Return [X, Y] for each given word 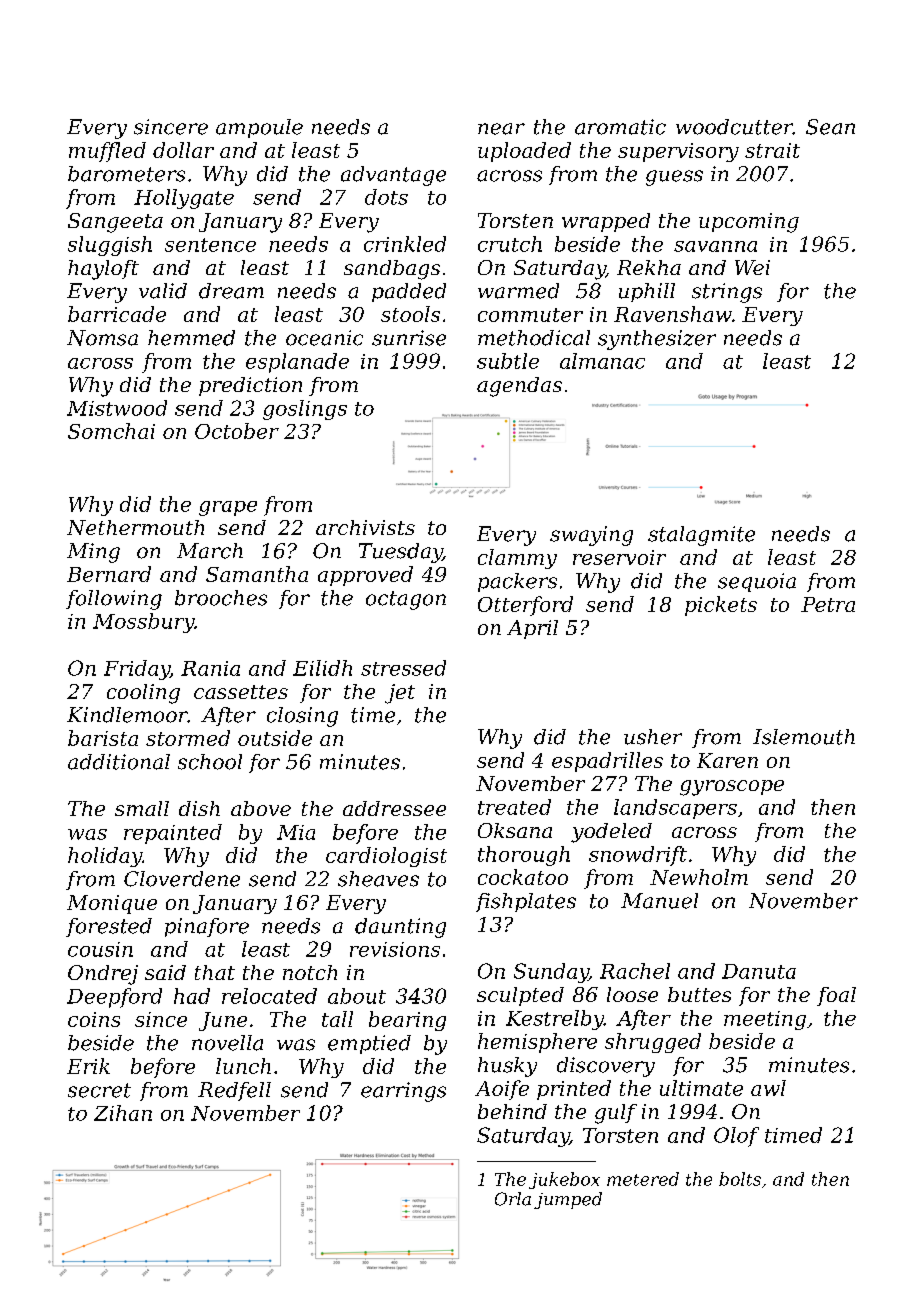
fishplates [526, 902]
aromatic [620, 127]
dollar [183, 150]
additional [119, 762]
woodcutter [734, 127]
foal [836, 996]
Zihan [123, 1113]
